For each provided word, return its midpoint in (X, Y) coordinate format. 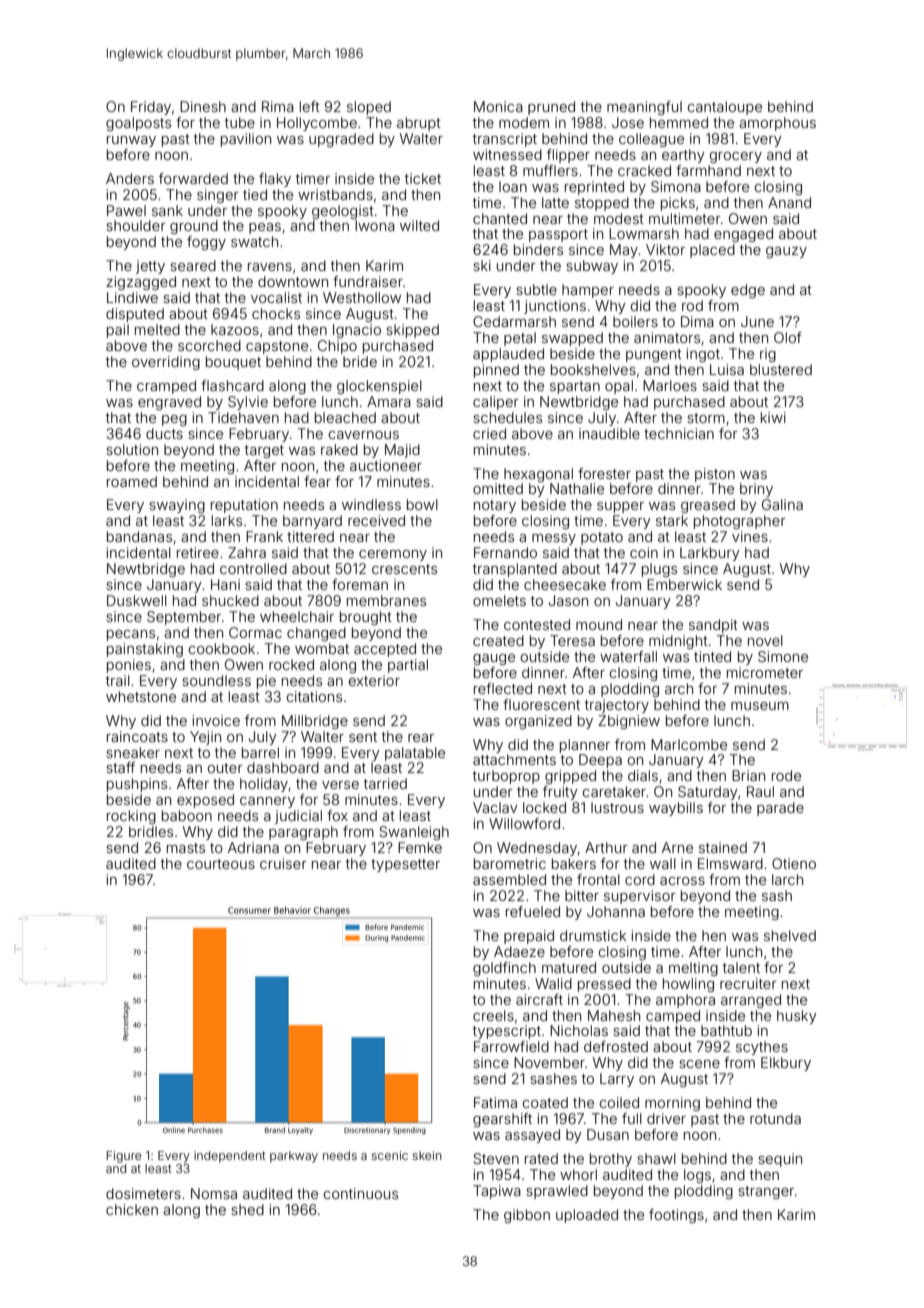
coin (644, 552)
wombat (322, 648)
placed (712, 251)
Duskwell (137, 600)
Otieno (794, 863)
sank (167, 210)
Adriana (253, 847)
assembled (509, 879)
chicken (132, 1209)
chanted (500, 218)
